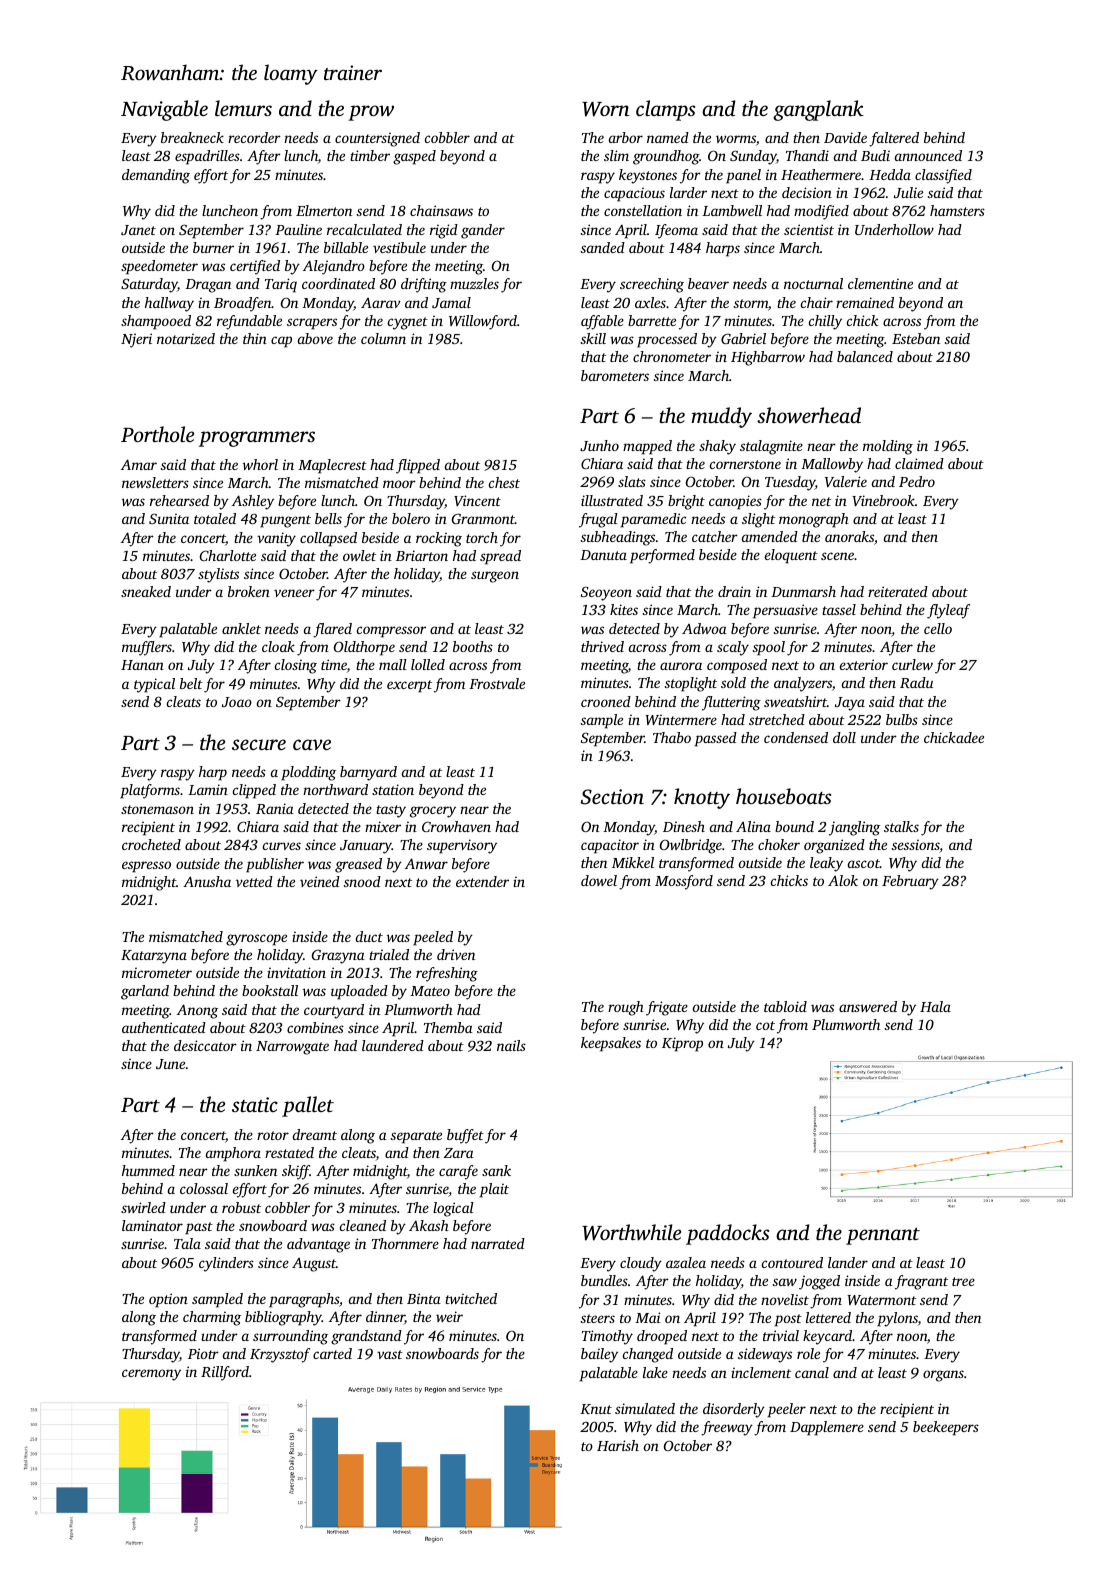 The image size is (1107, 1572). I want to click on Esteban, so click(916, 338).
